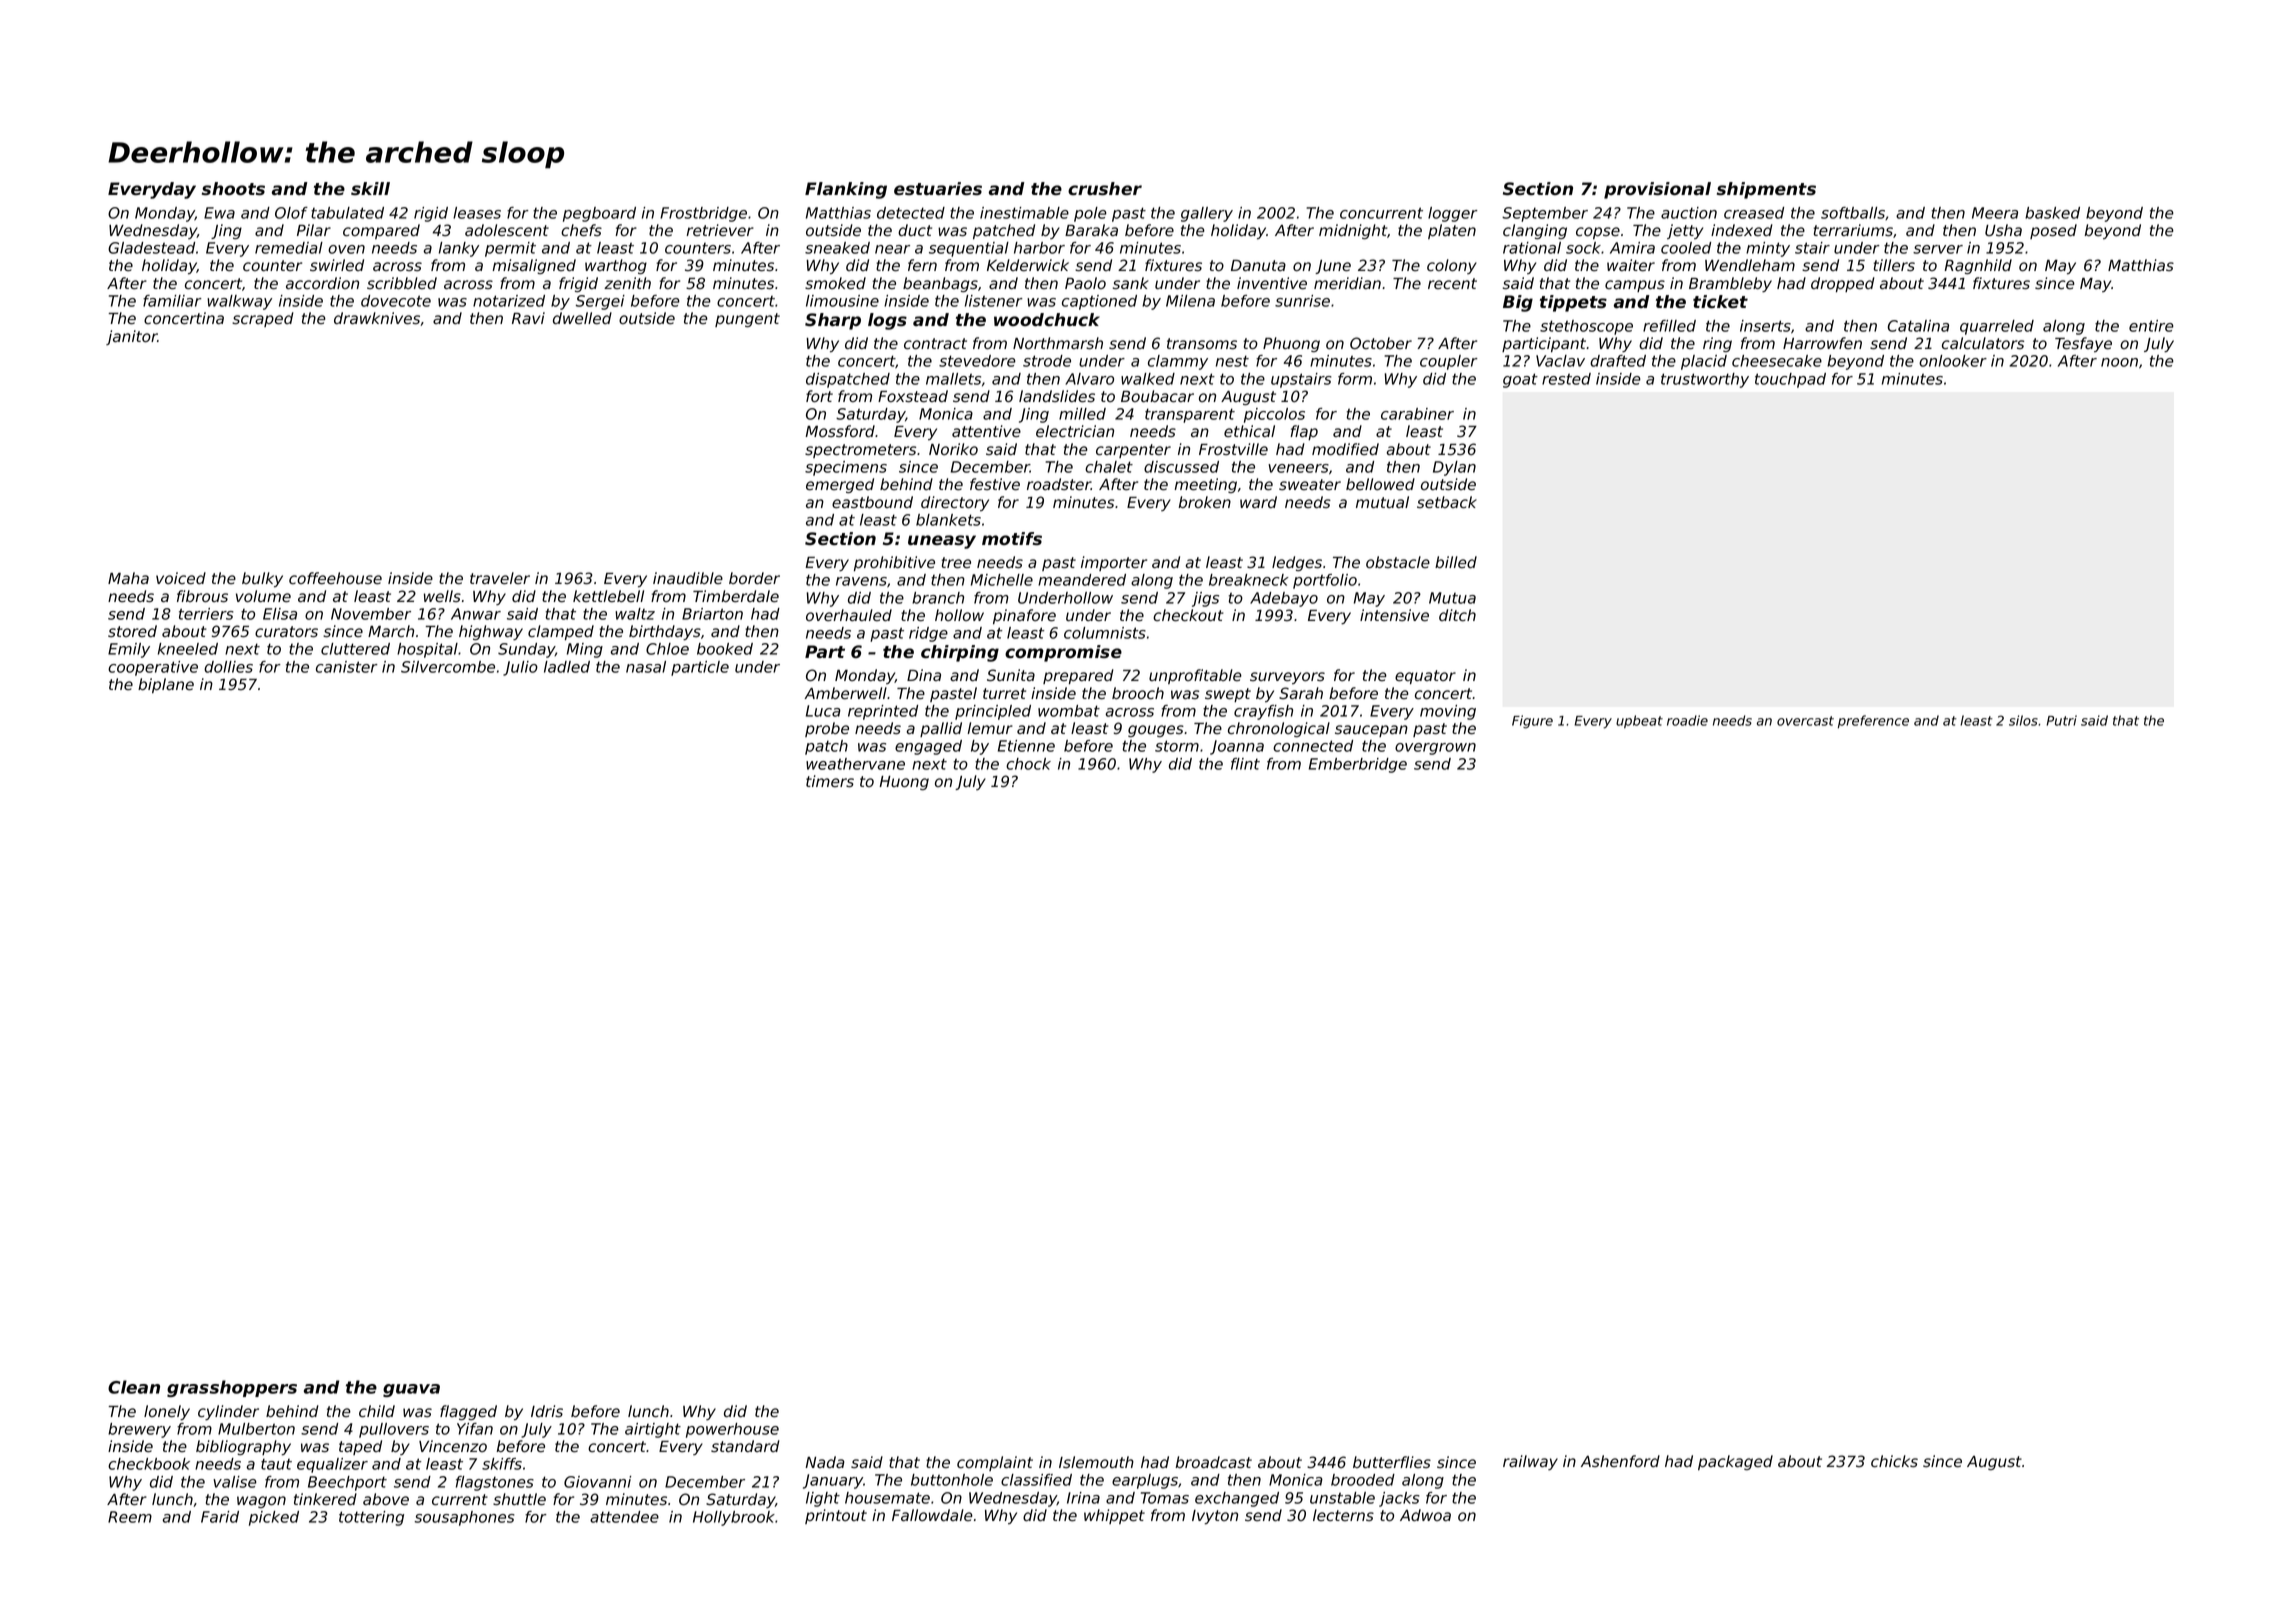 This page has height=1614, width=2282. Describe the element at coordinates (1245, 764) in the page. I see `flint` at that location.
